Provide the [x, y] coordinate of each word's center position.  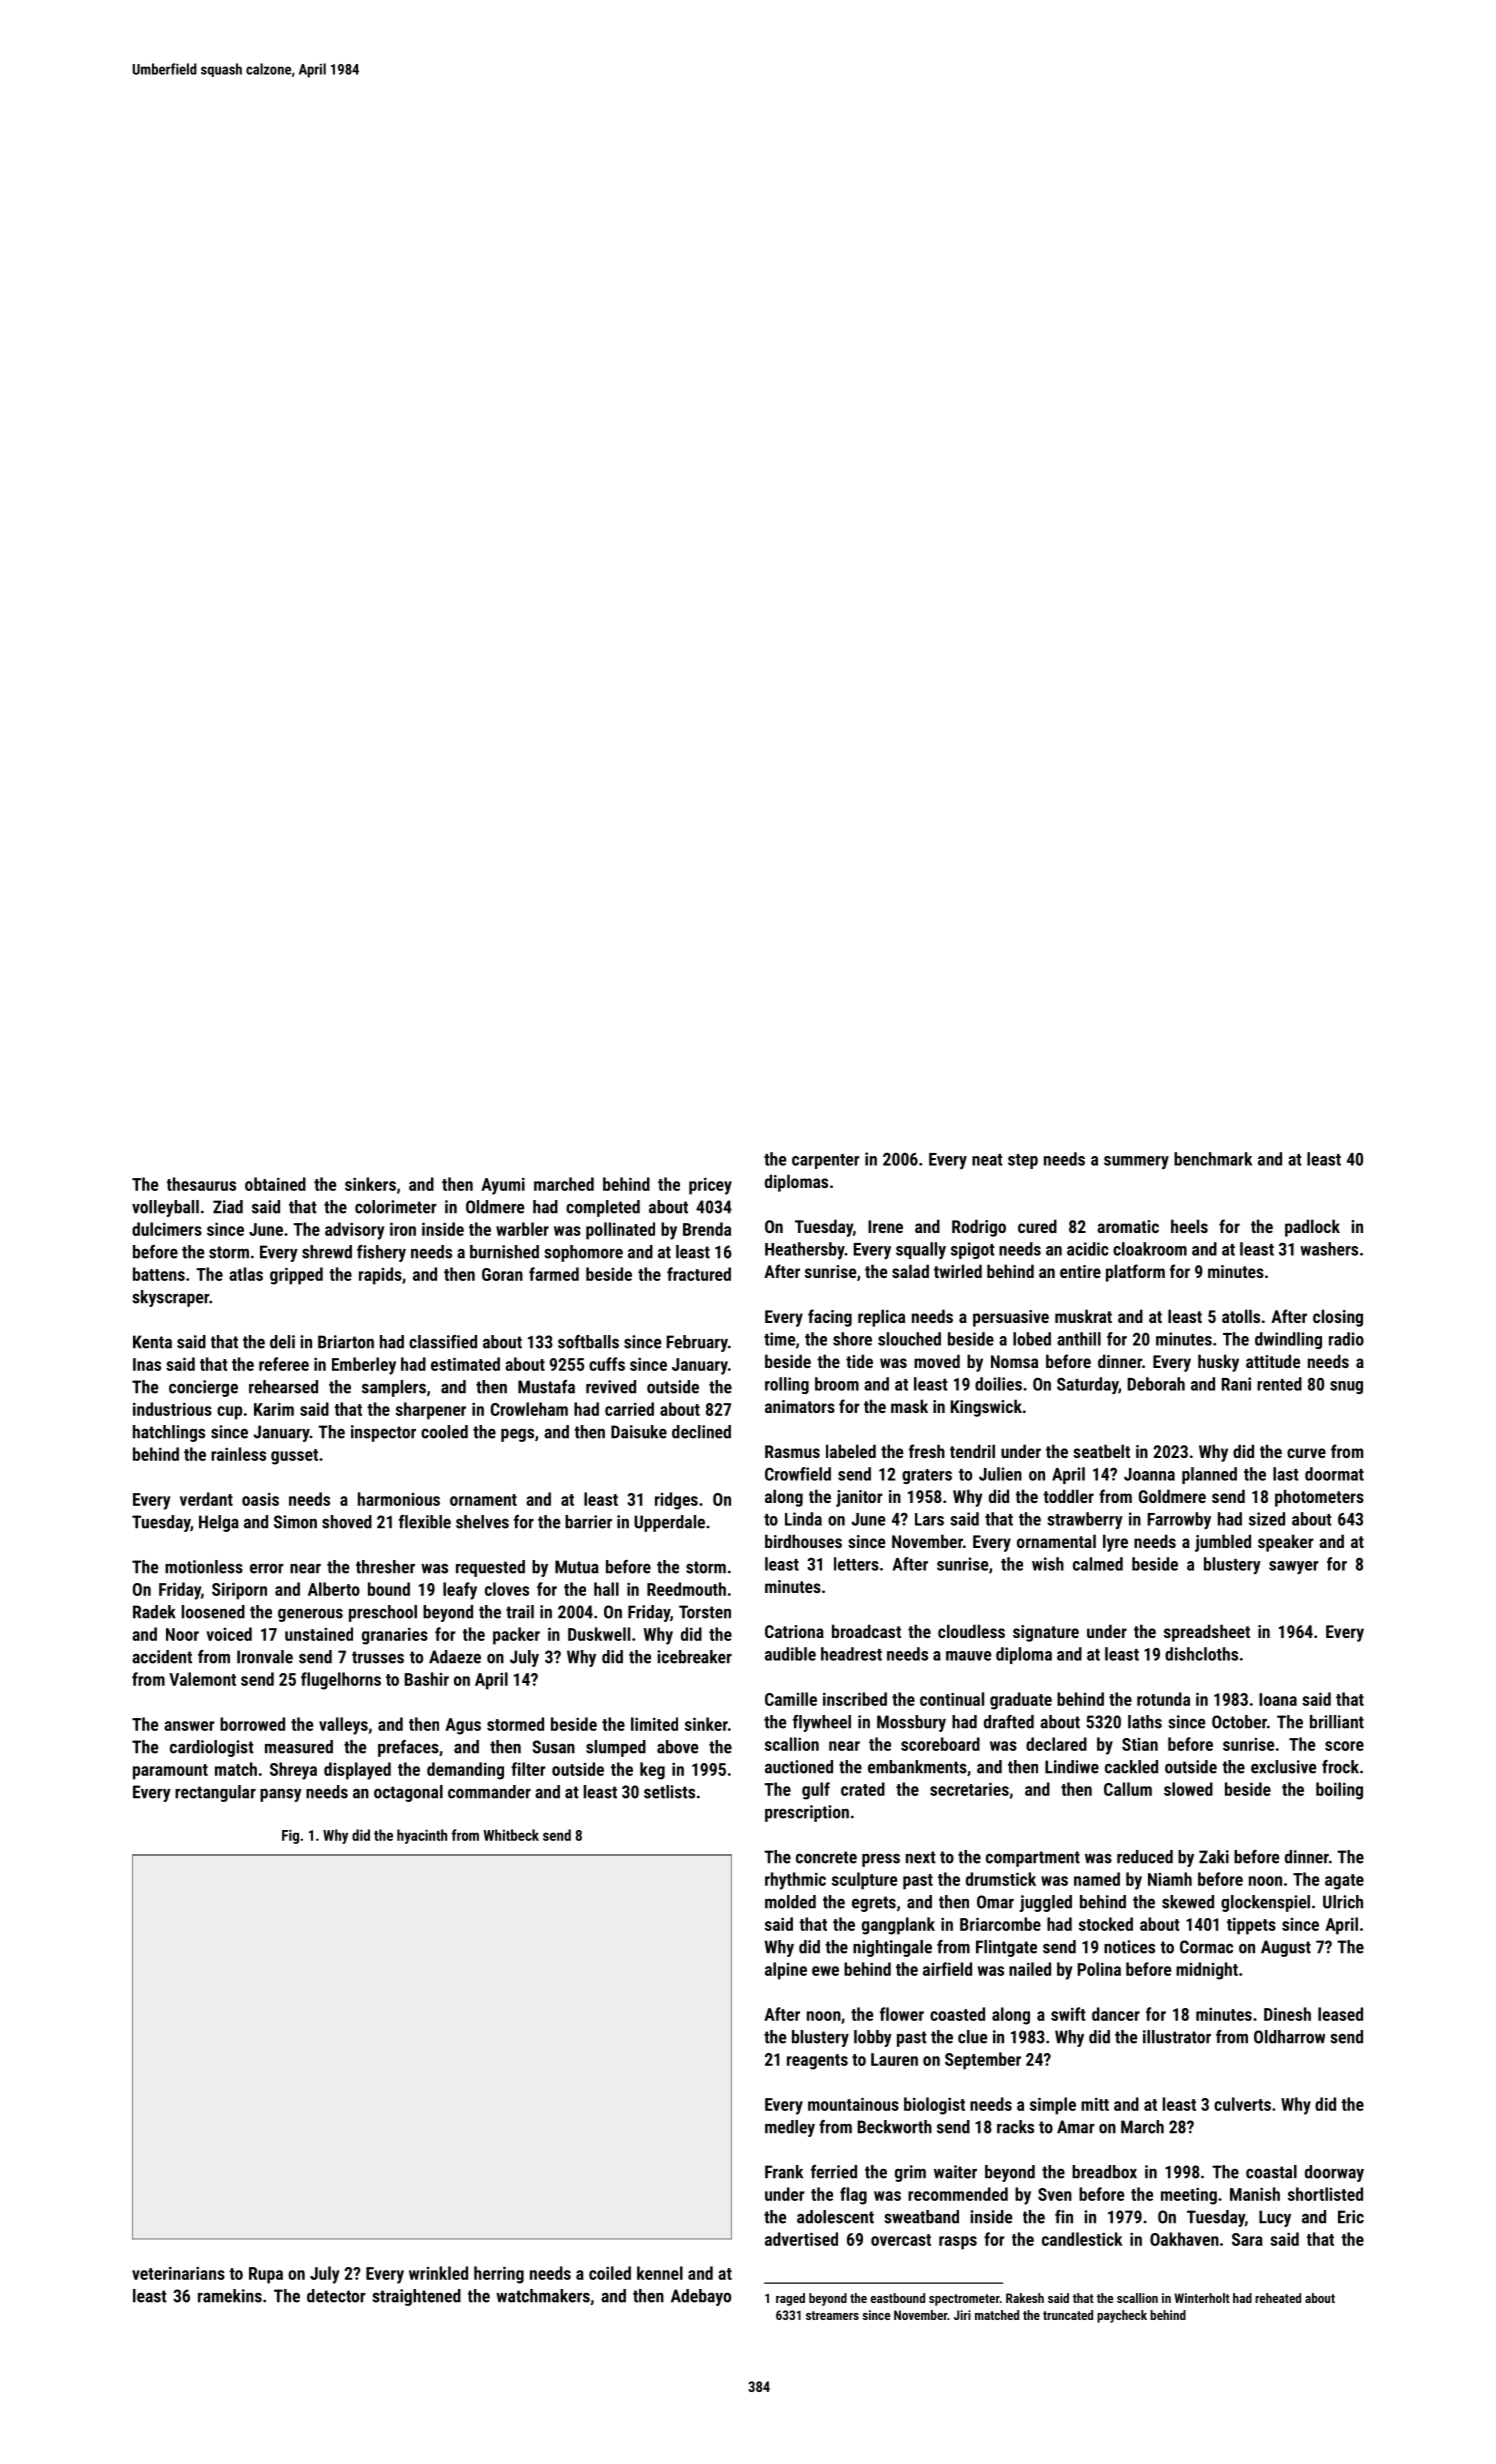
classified [443, 1342]
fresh [927, 1451]
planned [1209, 1475]
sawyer [1294, 1568]
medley [790, 2128]
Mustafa [546, 1387]
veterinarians [178, 2273]
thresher [385, 1567]
